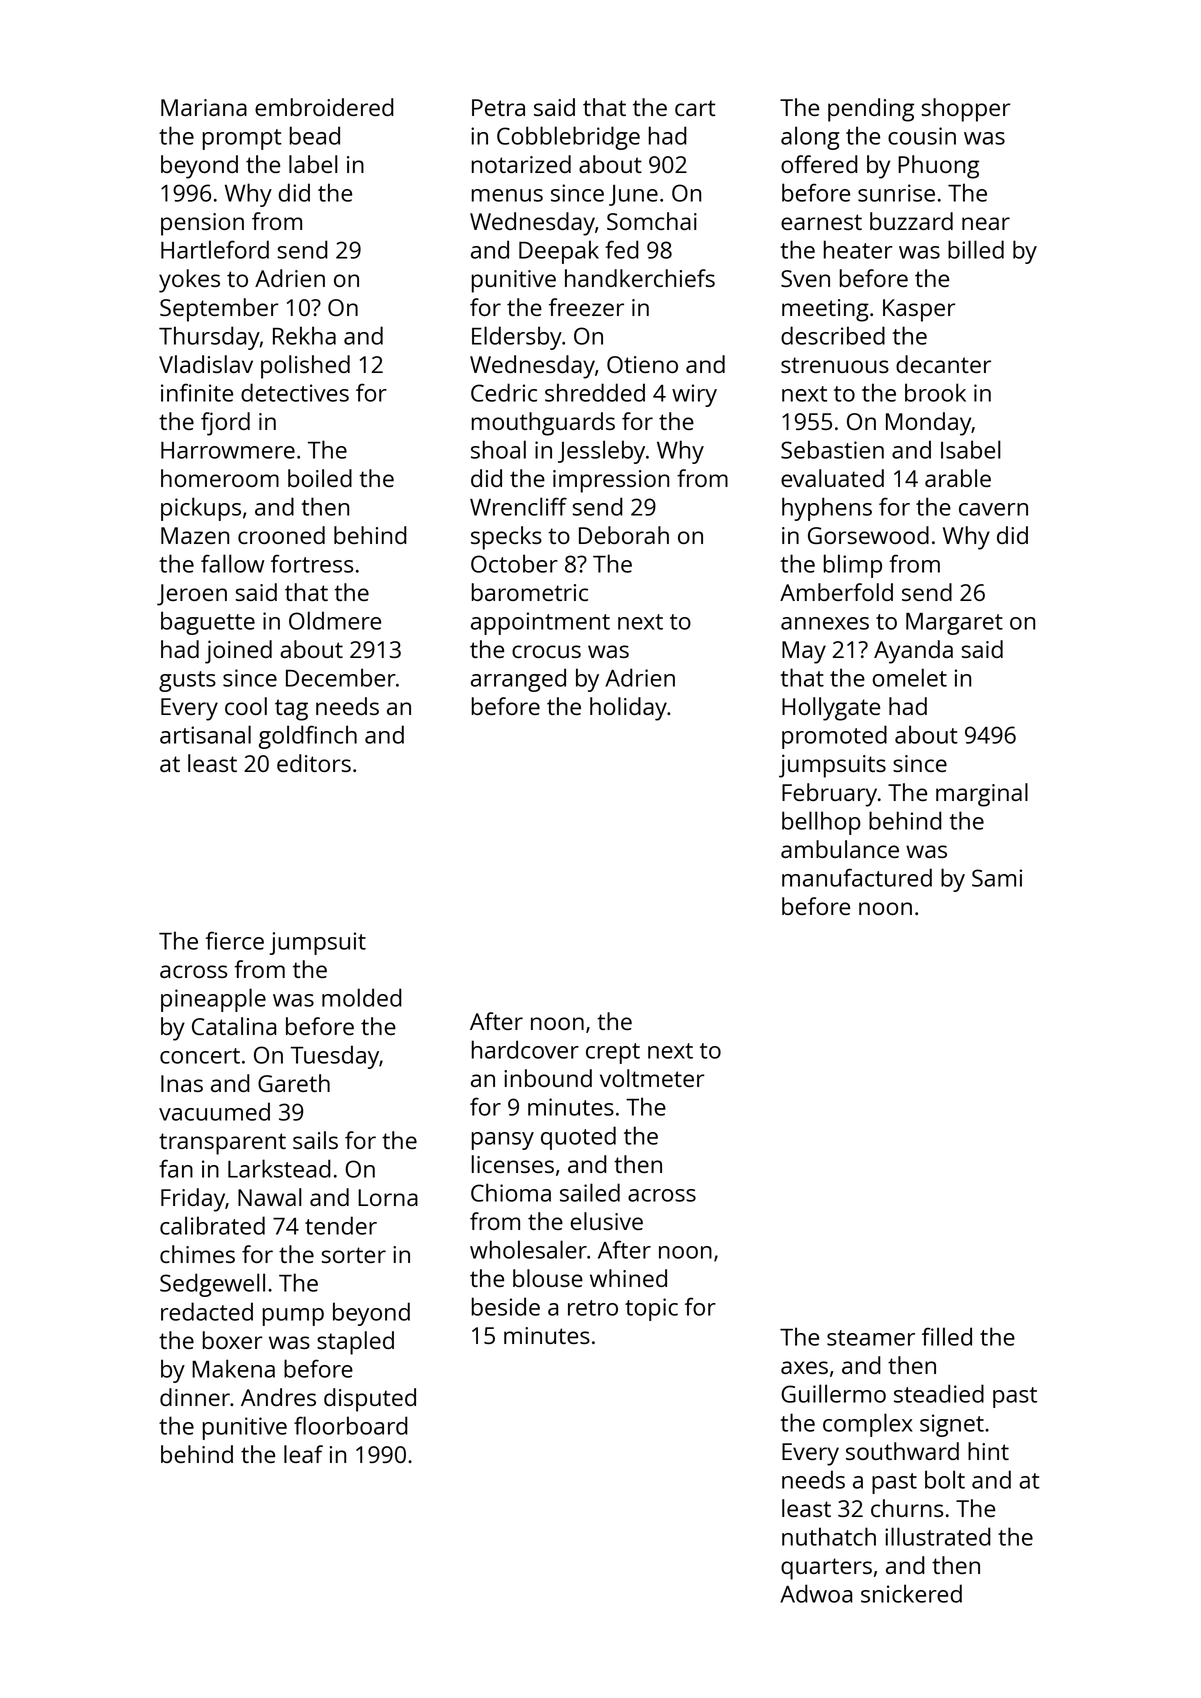 The image size is (1201, 1698). What do you see at coordinates (907, 1508) in the screenshot?
I see `churns` at bounding box center [907, 1508].
